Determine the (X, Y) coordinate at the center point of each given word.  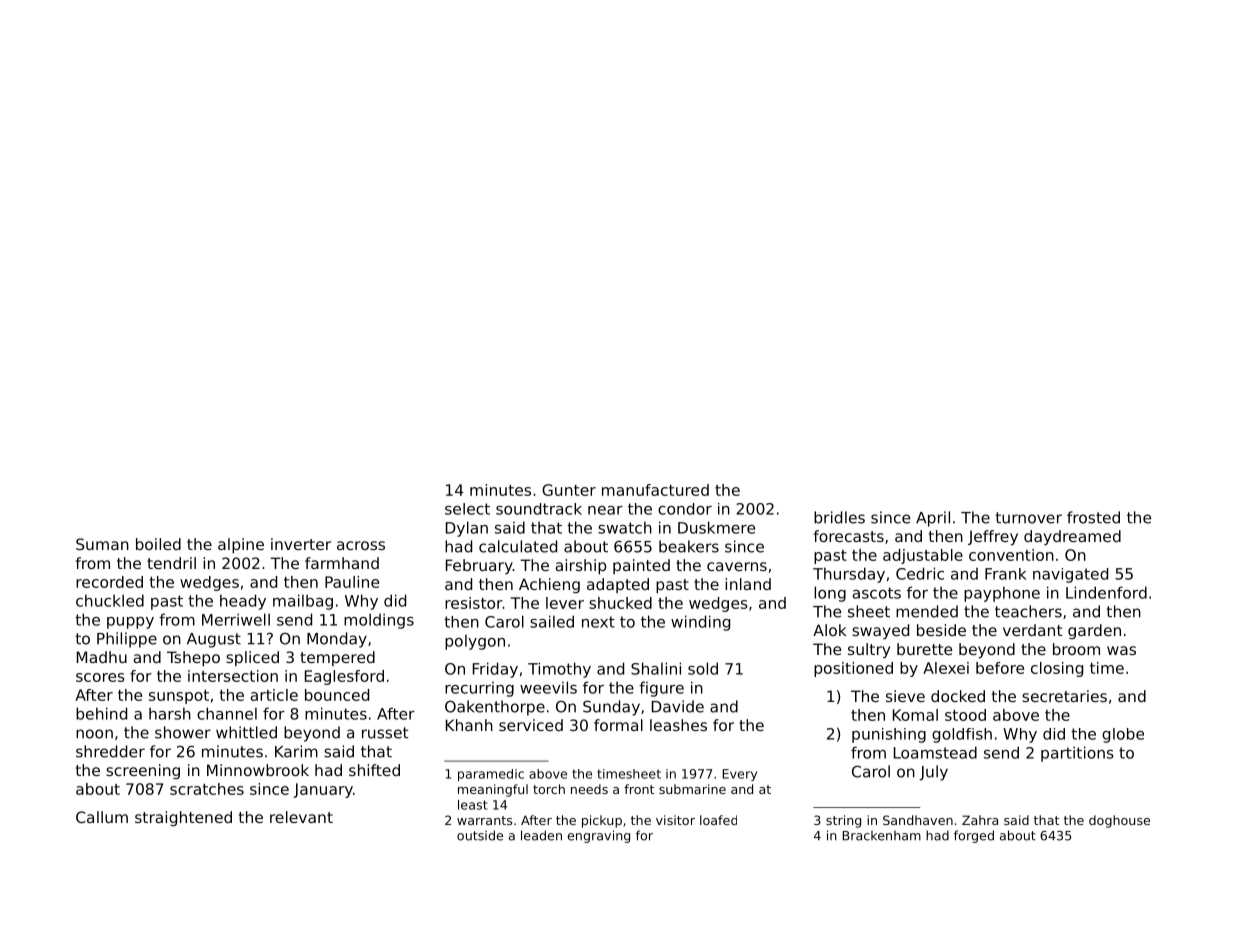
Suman (102, 544)
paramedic (491, 775)
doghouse (1119, 821)
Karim (296, 751)
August (214, 640)
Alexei (946, 668)
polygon (475, 642)
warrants (484, 820)
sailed (552, 621)
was (1121, 650)
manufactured (655, 490)
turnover (1028, 518)
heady (243, 602)
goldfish (962, 735)
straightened (183, 818)
